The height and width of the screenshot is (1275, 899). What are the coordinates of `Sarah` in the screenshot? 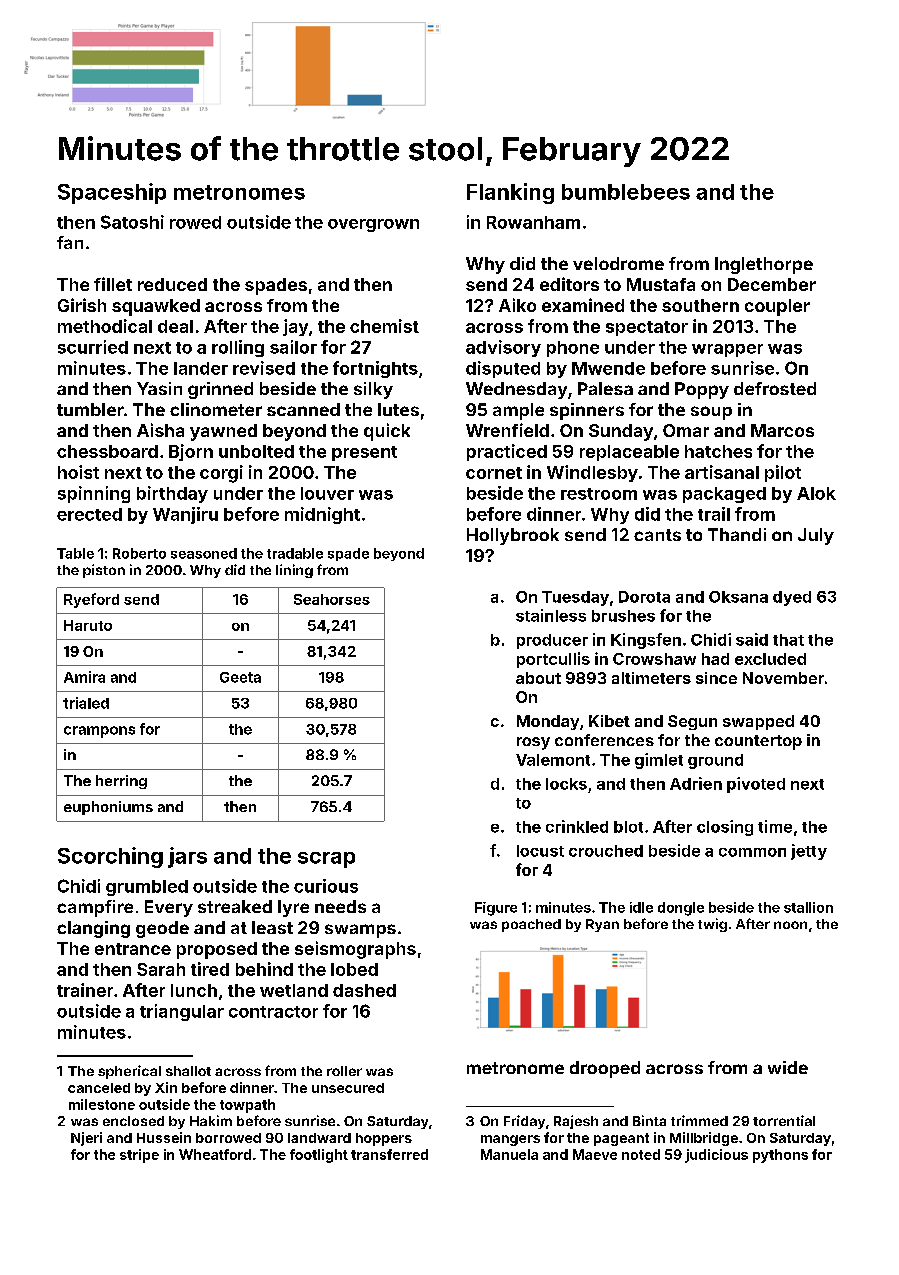 It's located at (161, 969).
